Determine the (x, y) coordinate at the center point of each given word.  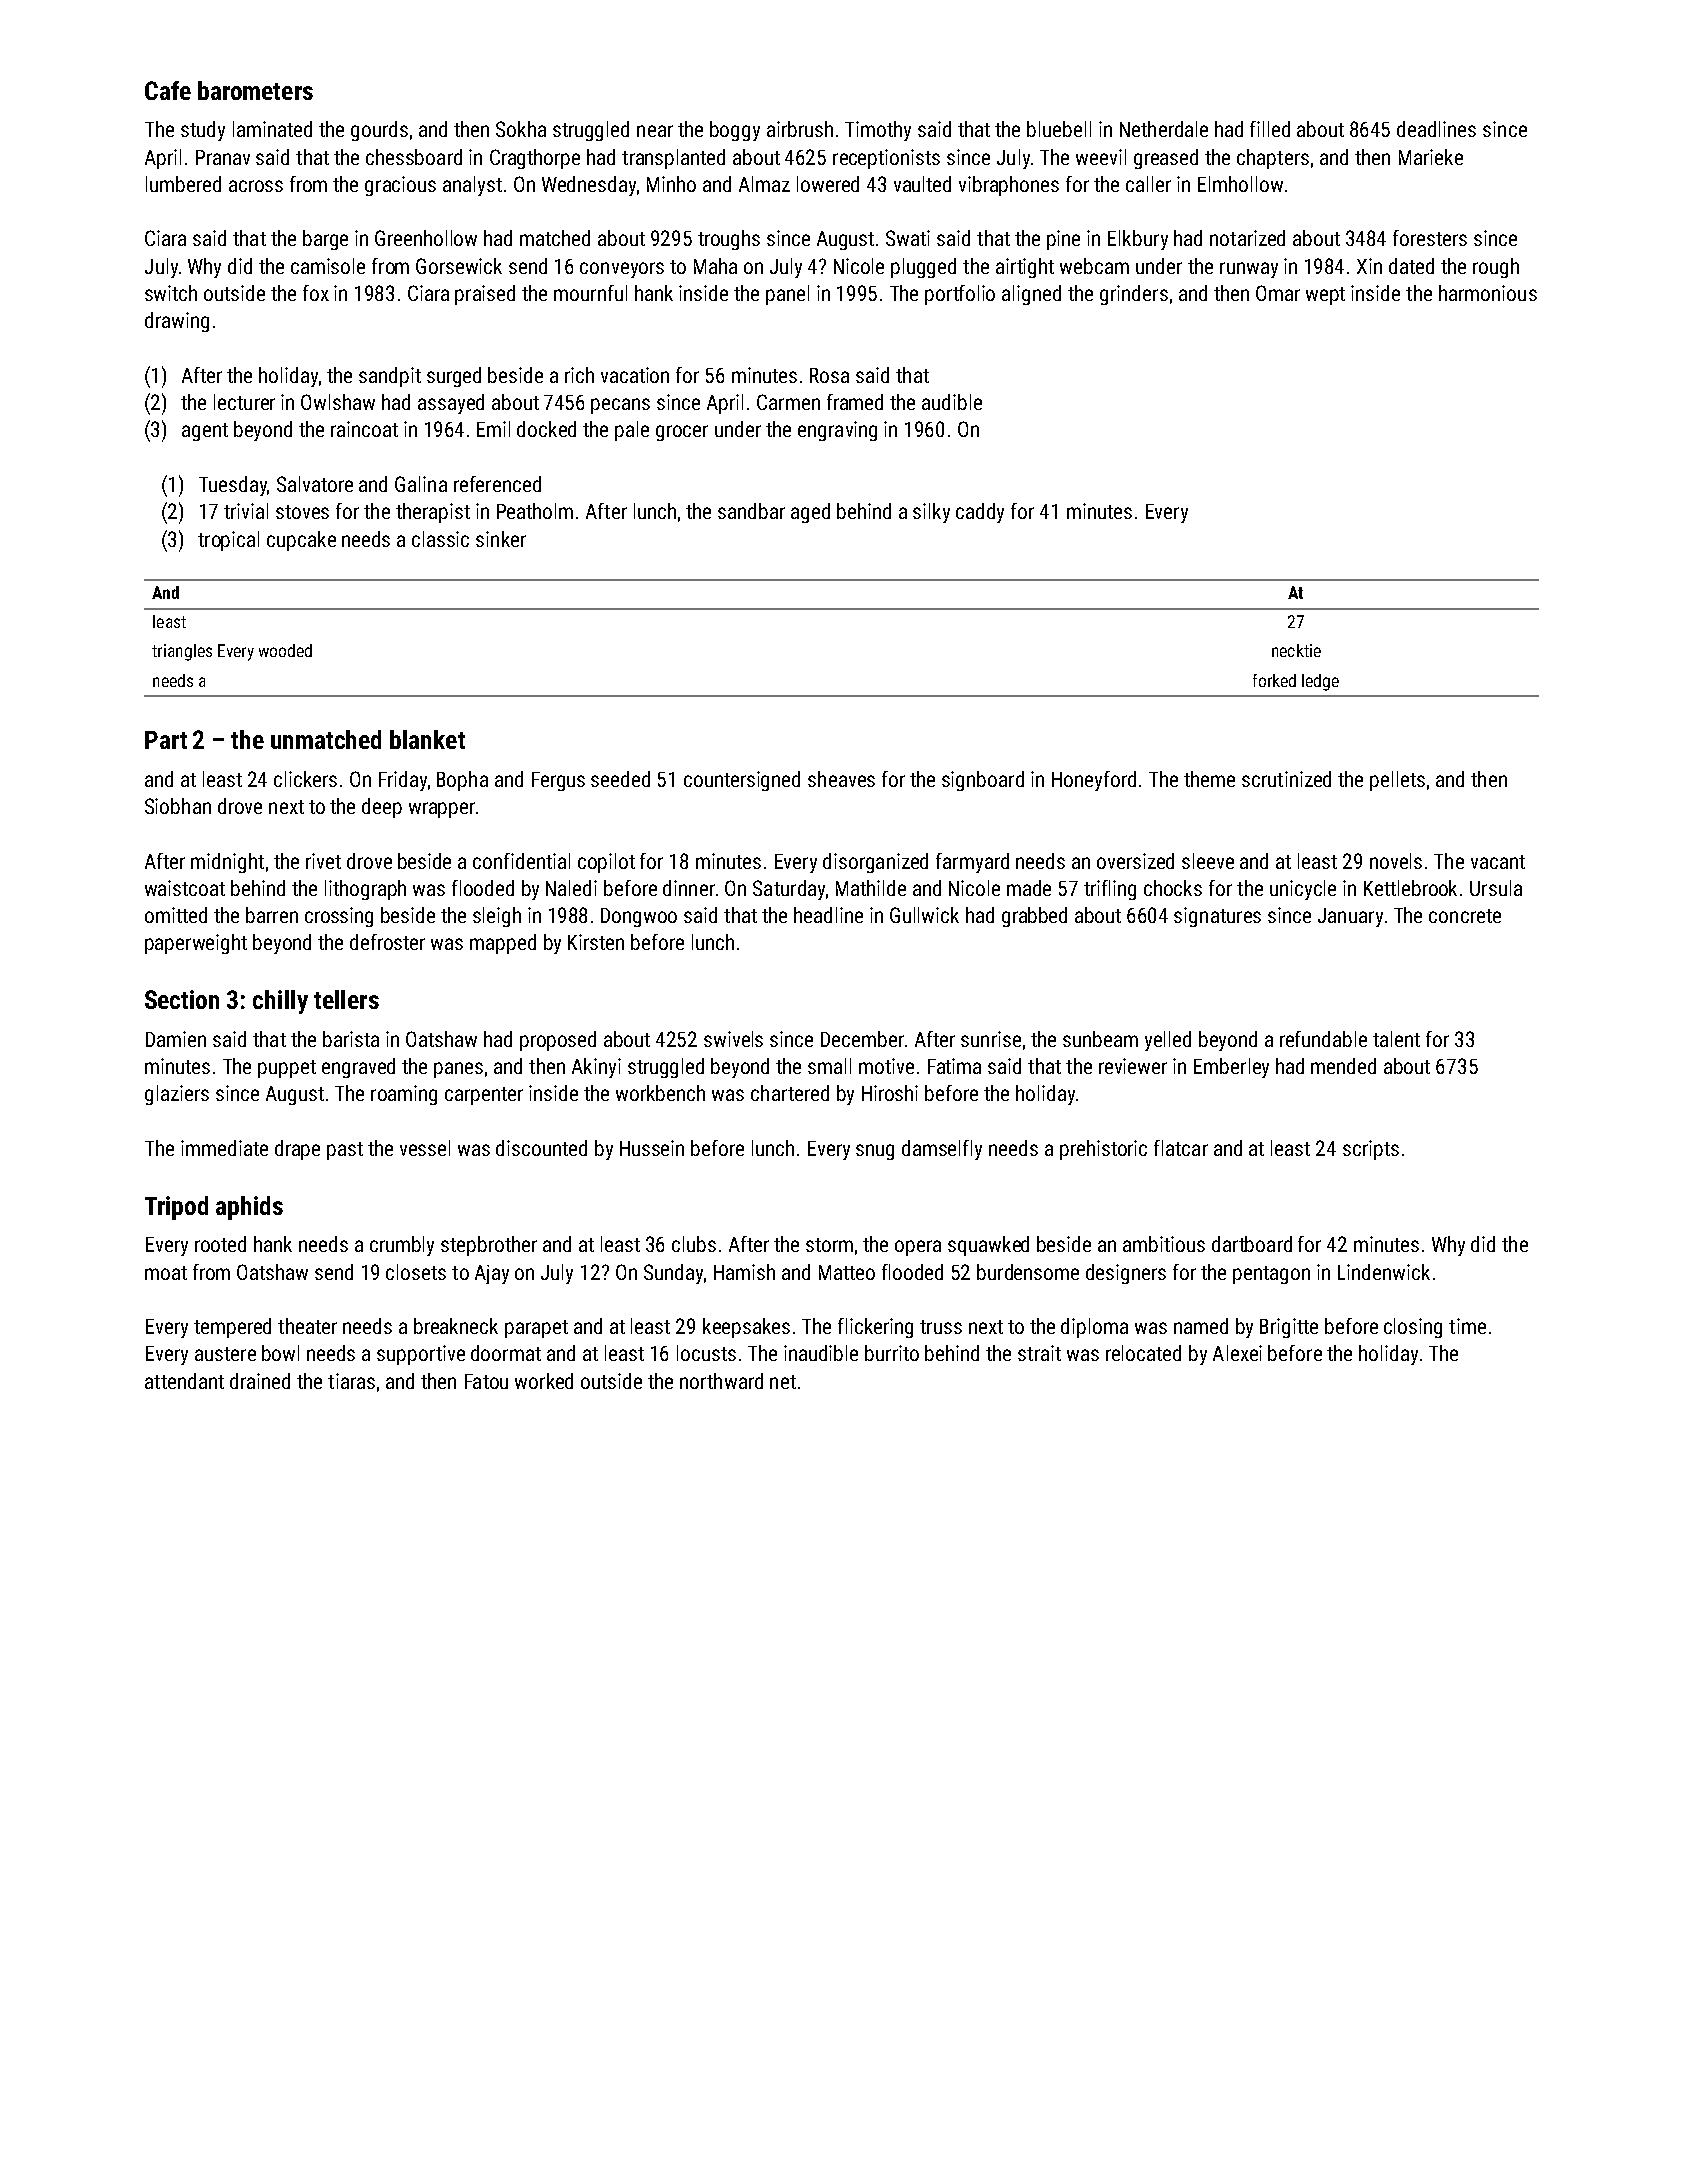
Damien (176, 1039)
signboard (983, 781)
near (655, 131)
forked (1274, 680)
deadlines (1436, 129)
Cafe (168, 90)
